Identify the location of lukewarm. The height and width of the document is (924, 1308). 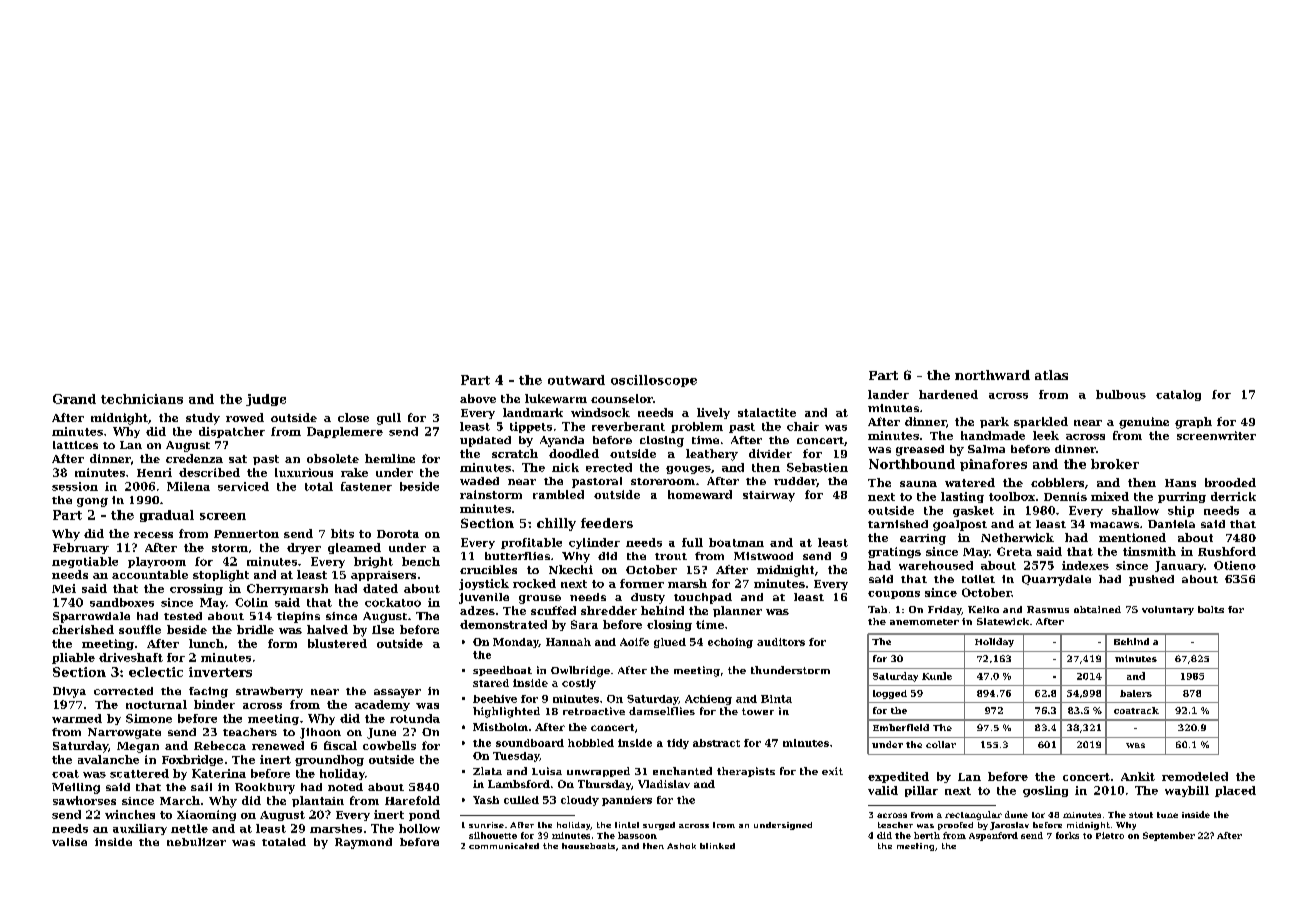
(556, 398).
